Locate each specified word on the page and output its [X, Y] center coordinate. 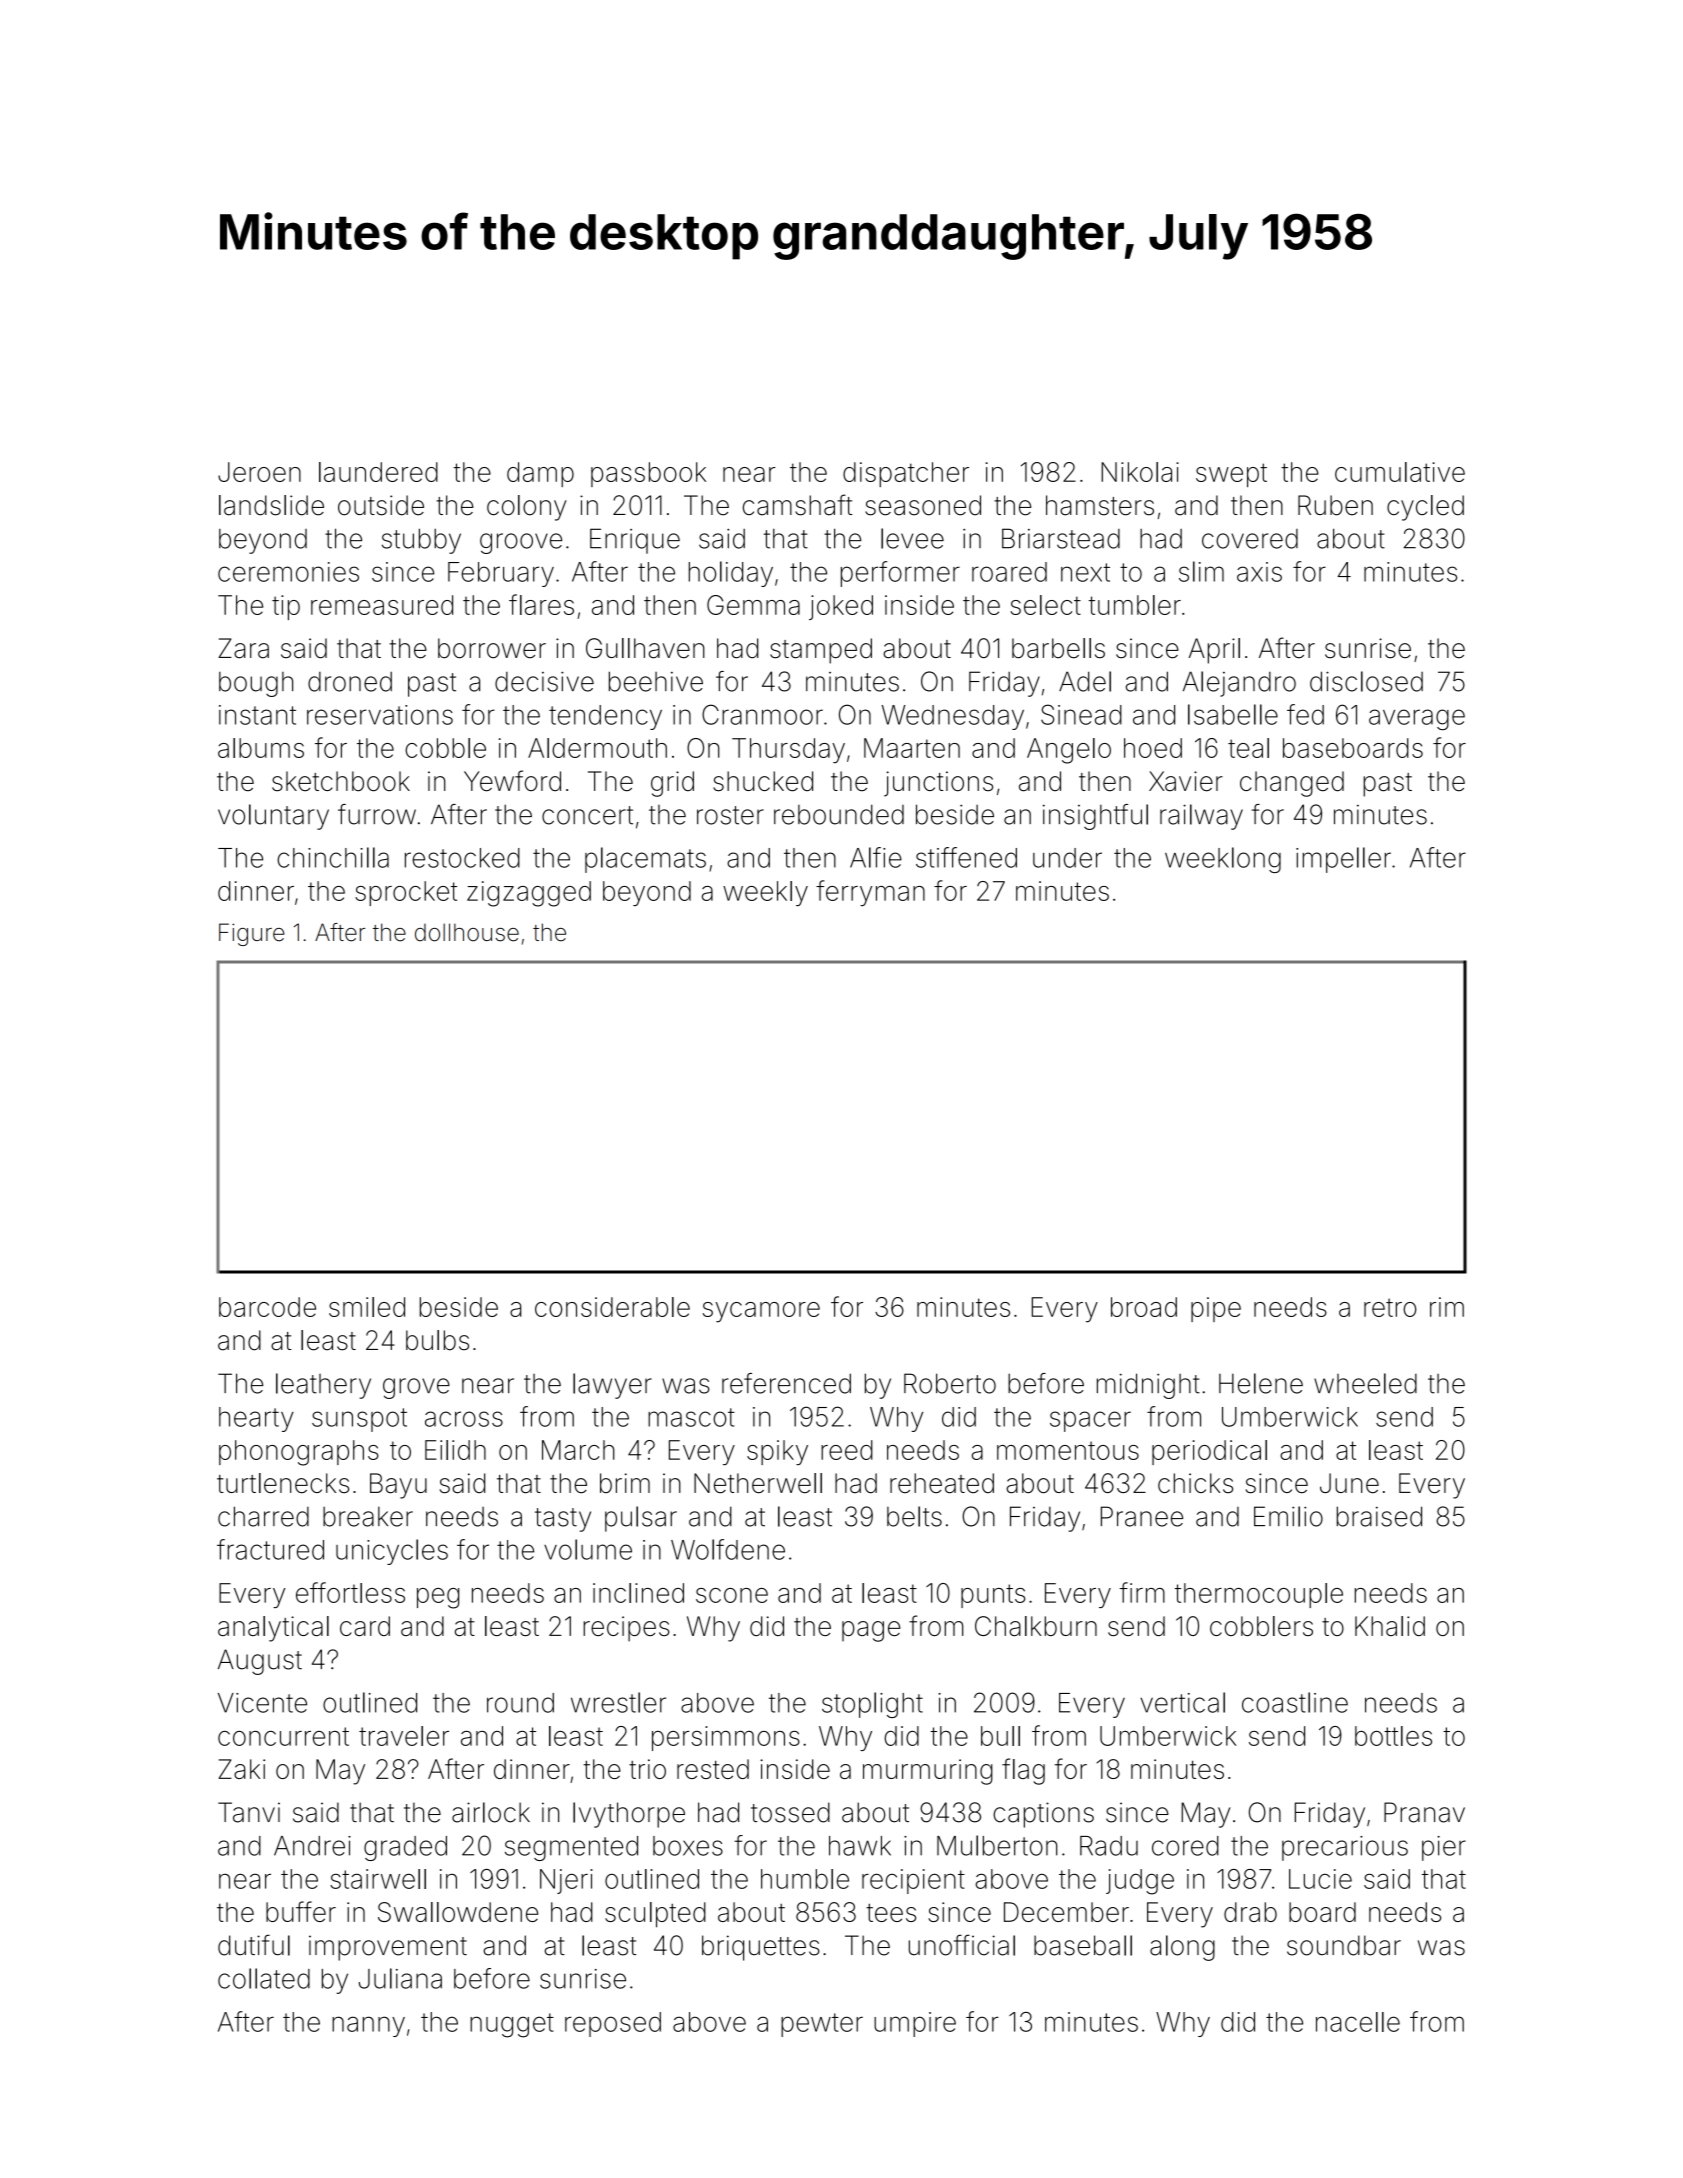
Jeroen [259, 472]
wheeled [1365, 1383]
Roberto [950, 1383]
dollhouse [467, 932]
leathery [323, 1386]
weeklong [1223, 860]
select [1045, 605]
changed [1292, 784]
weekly [765, 893]
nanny [368, 2026]
